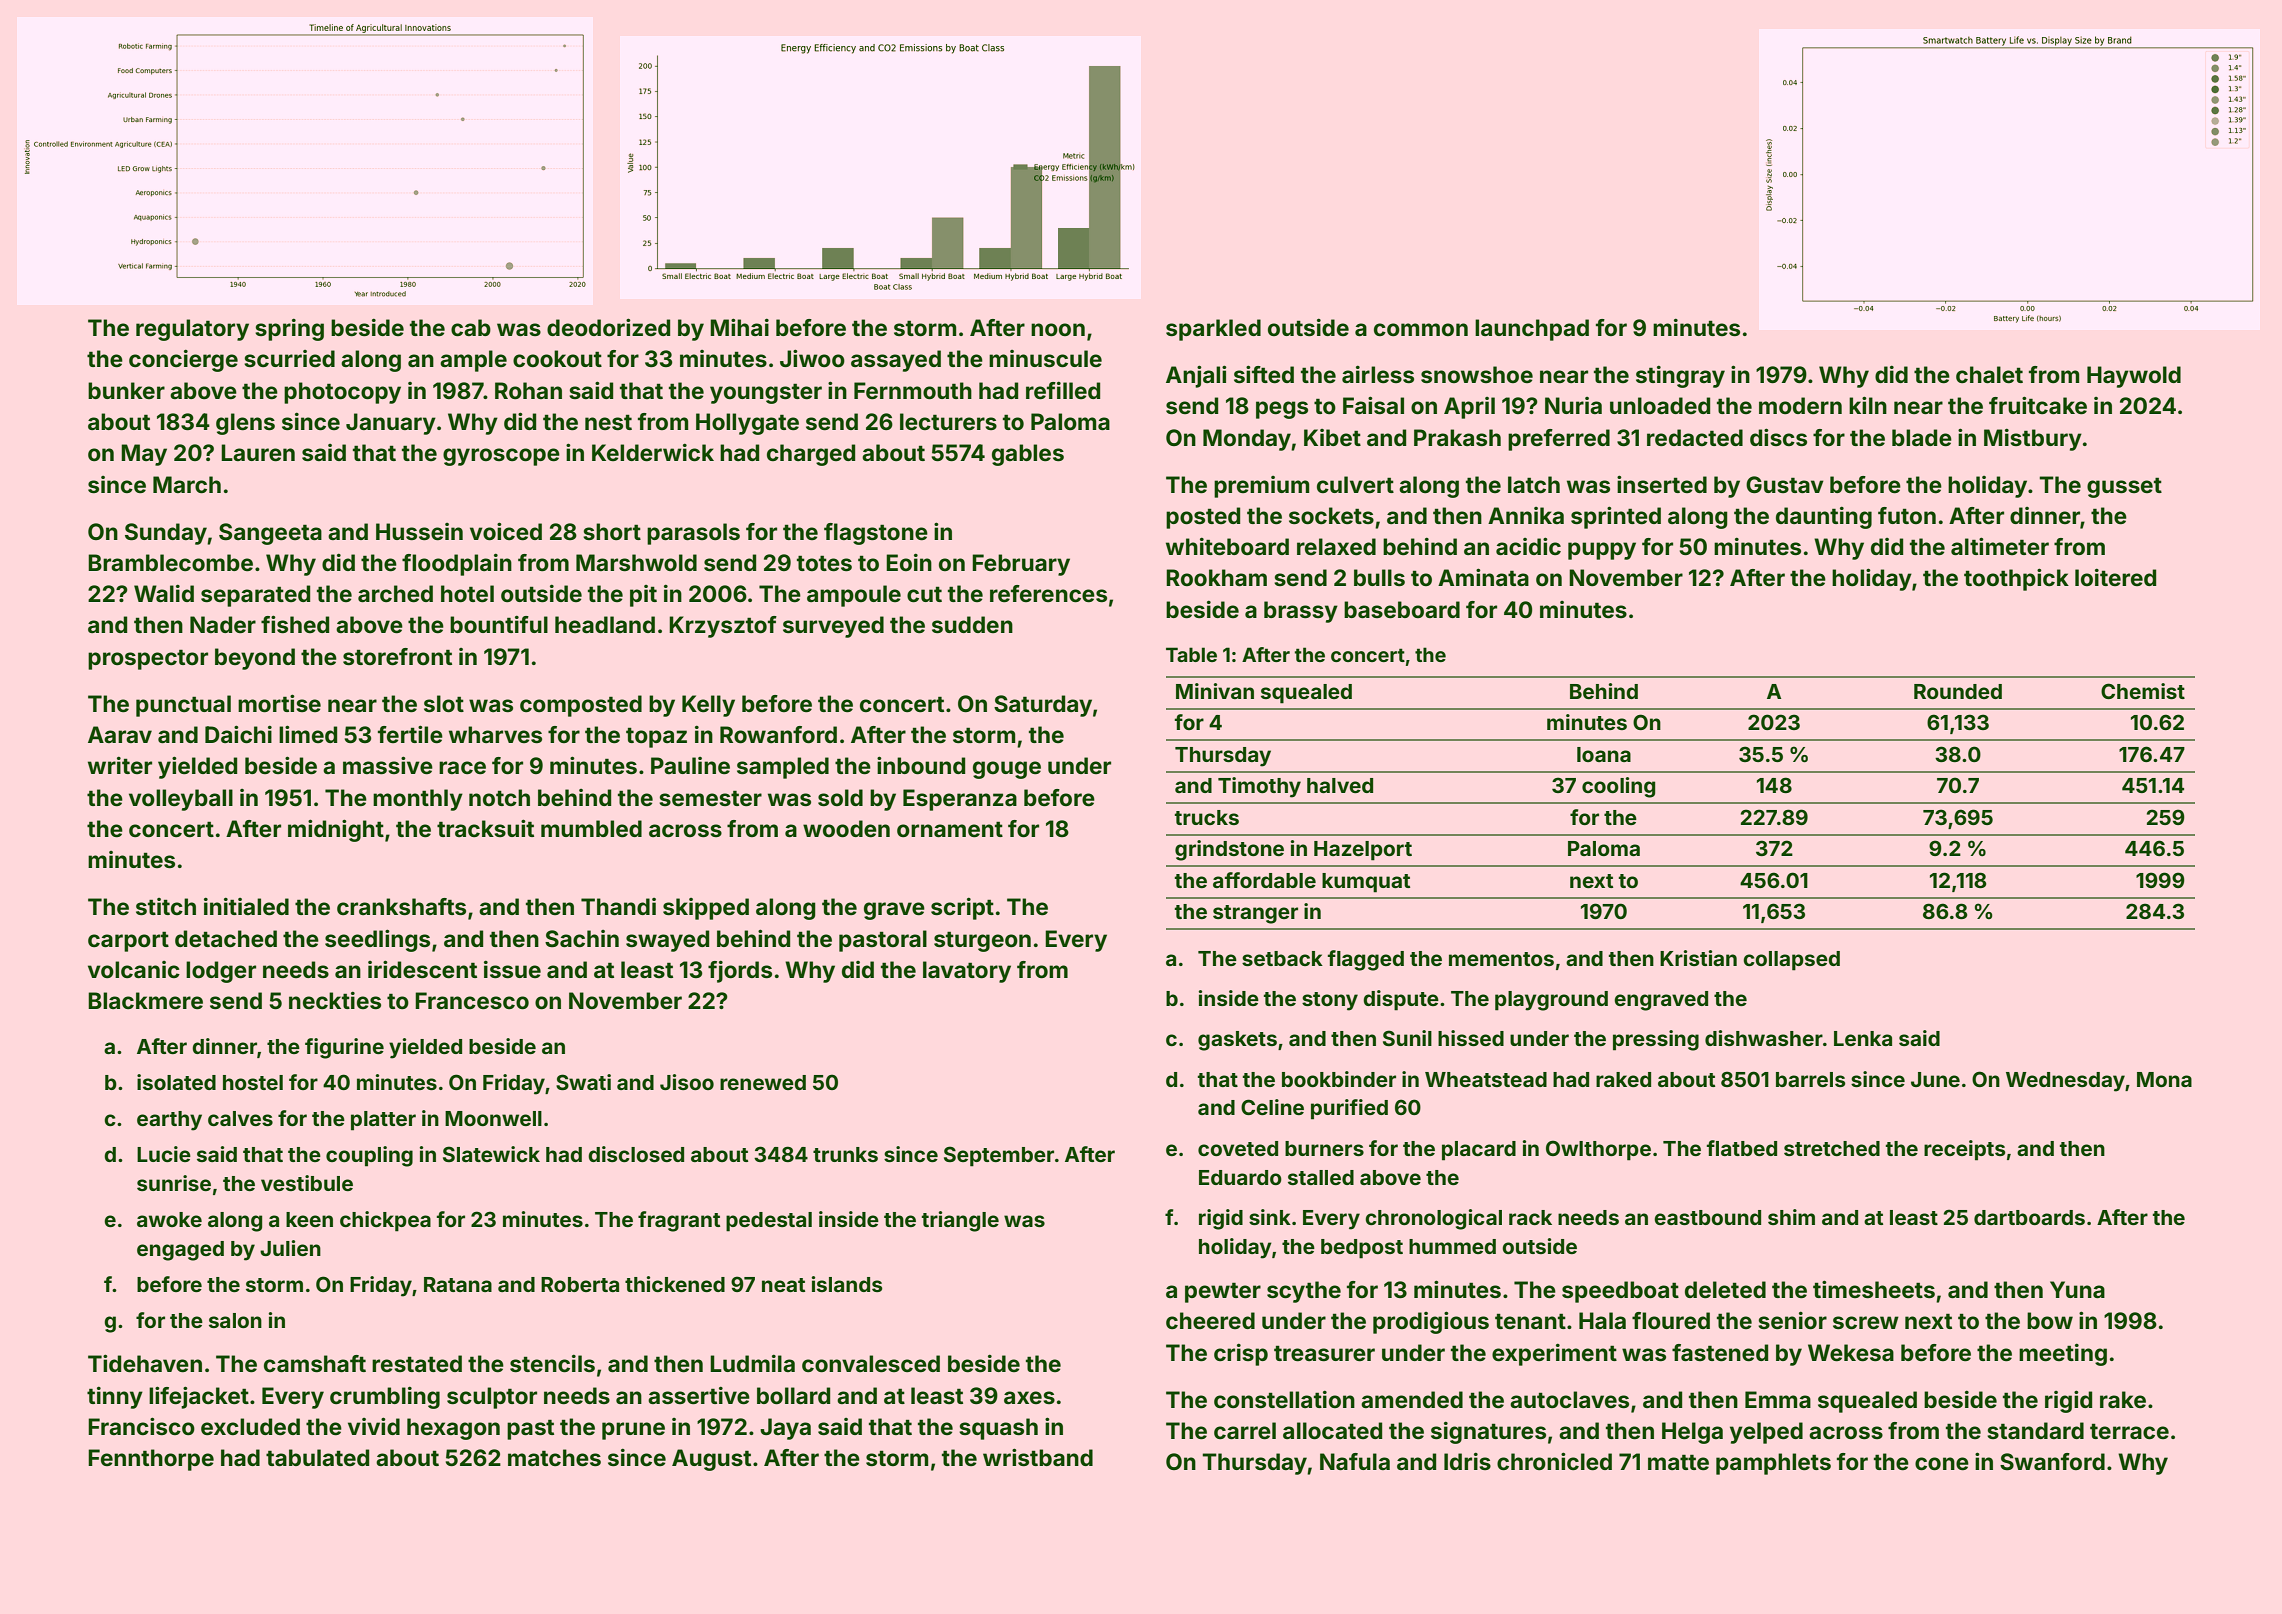  Describe the element at coordinates (1678, 1462) in the screenshot. I see `matte` at that location.
